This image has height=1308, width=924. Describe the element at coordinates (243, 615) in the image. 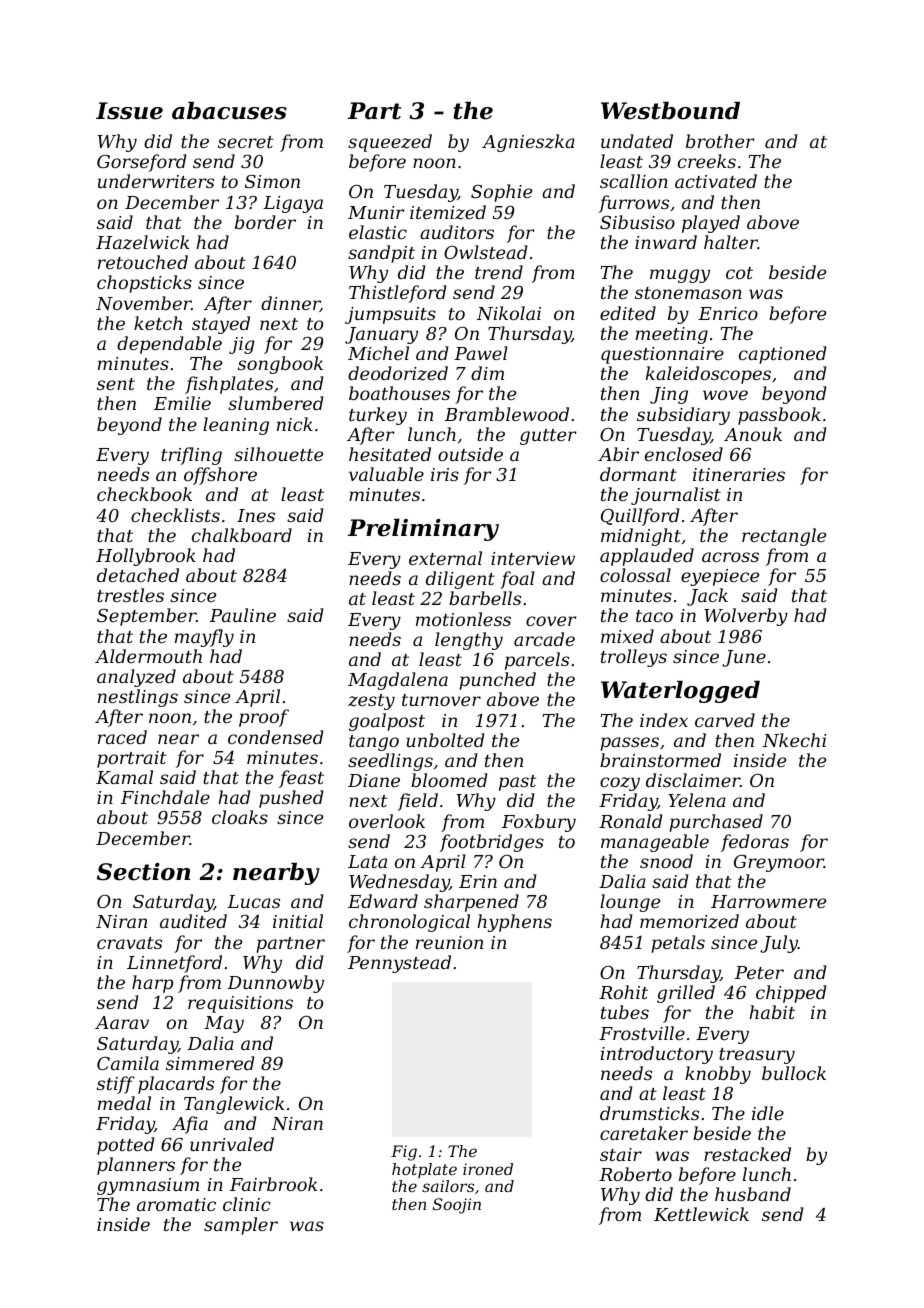

I see `Pauline` at that location.
